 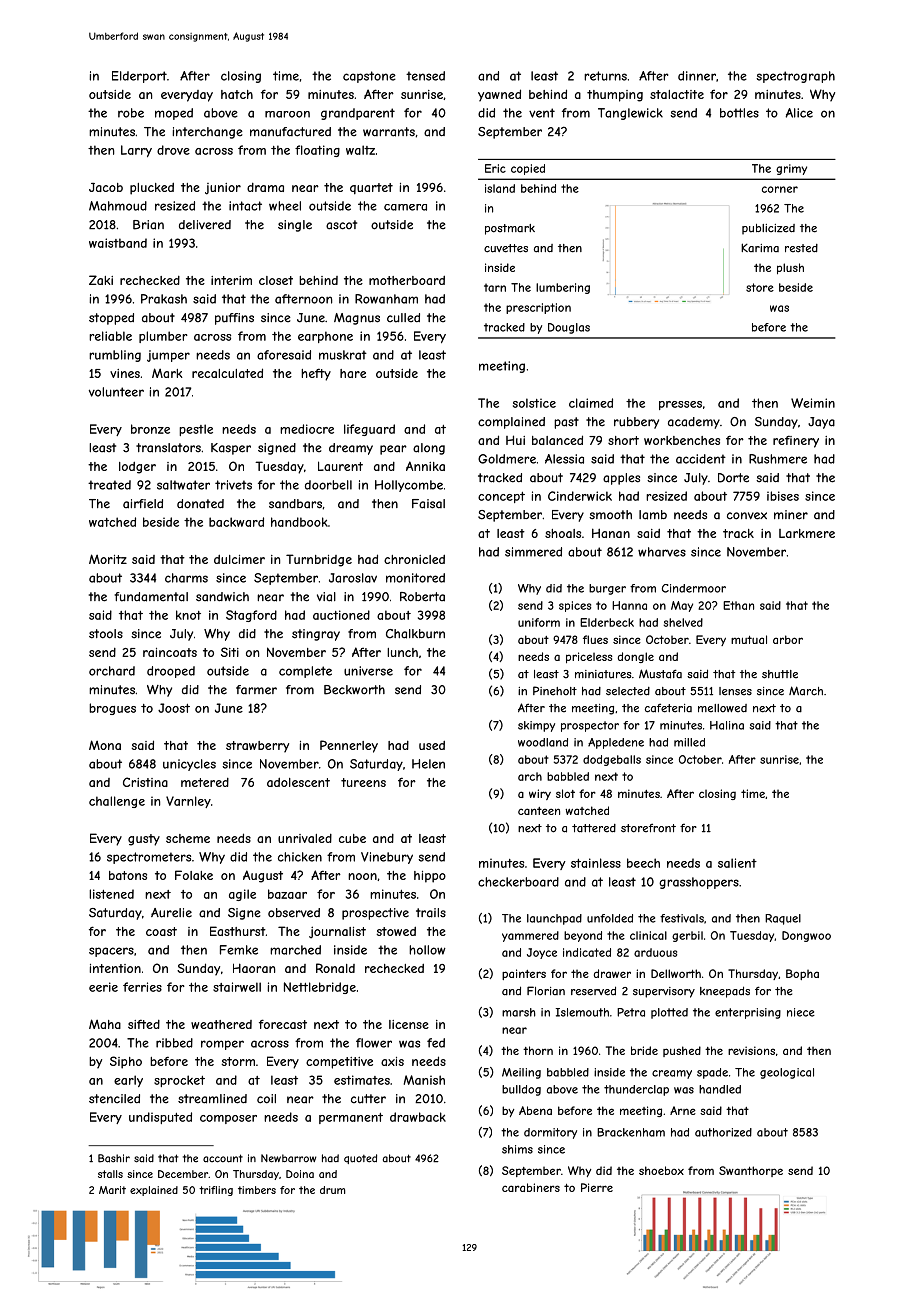 What do you see at coordinates (212, 1099) in the screenshot?
I see `streamlined` at bounding box center [212, 1099].
